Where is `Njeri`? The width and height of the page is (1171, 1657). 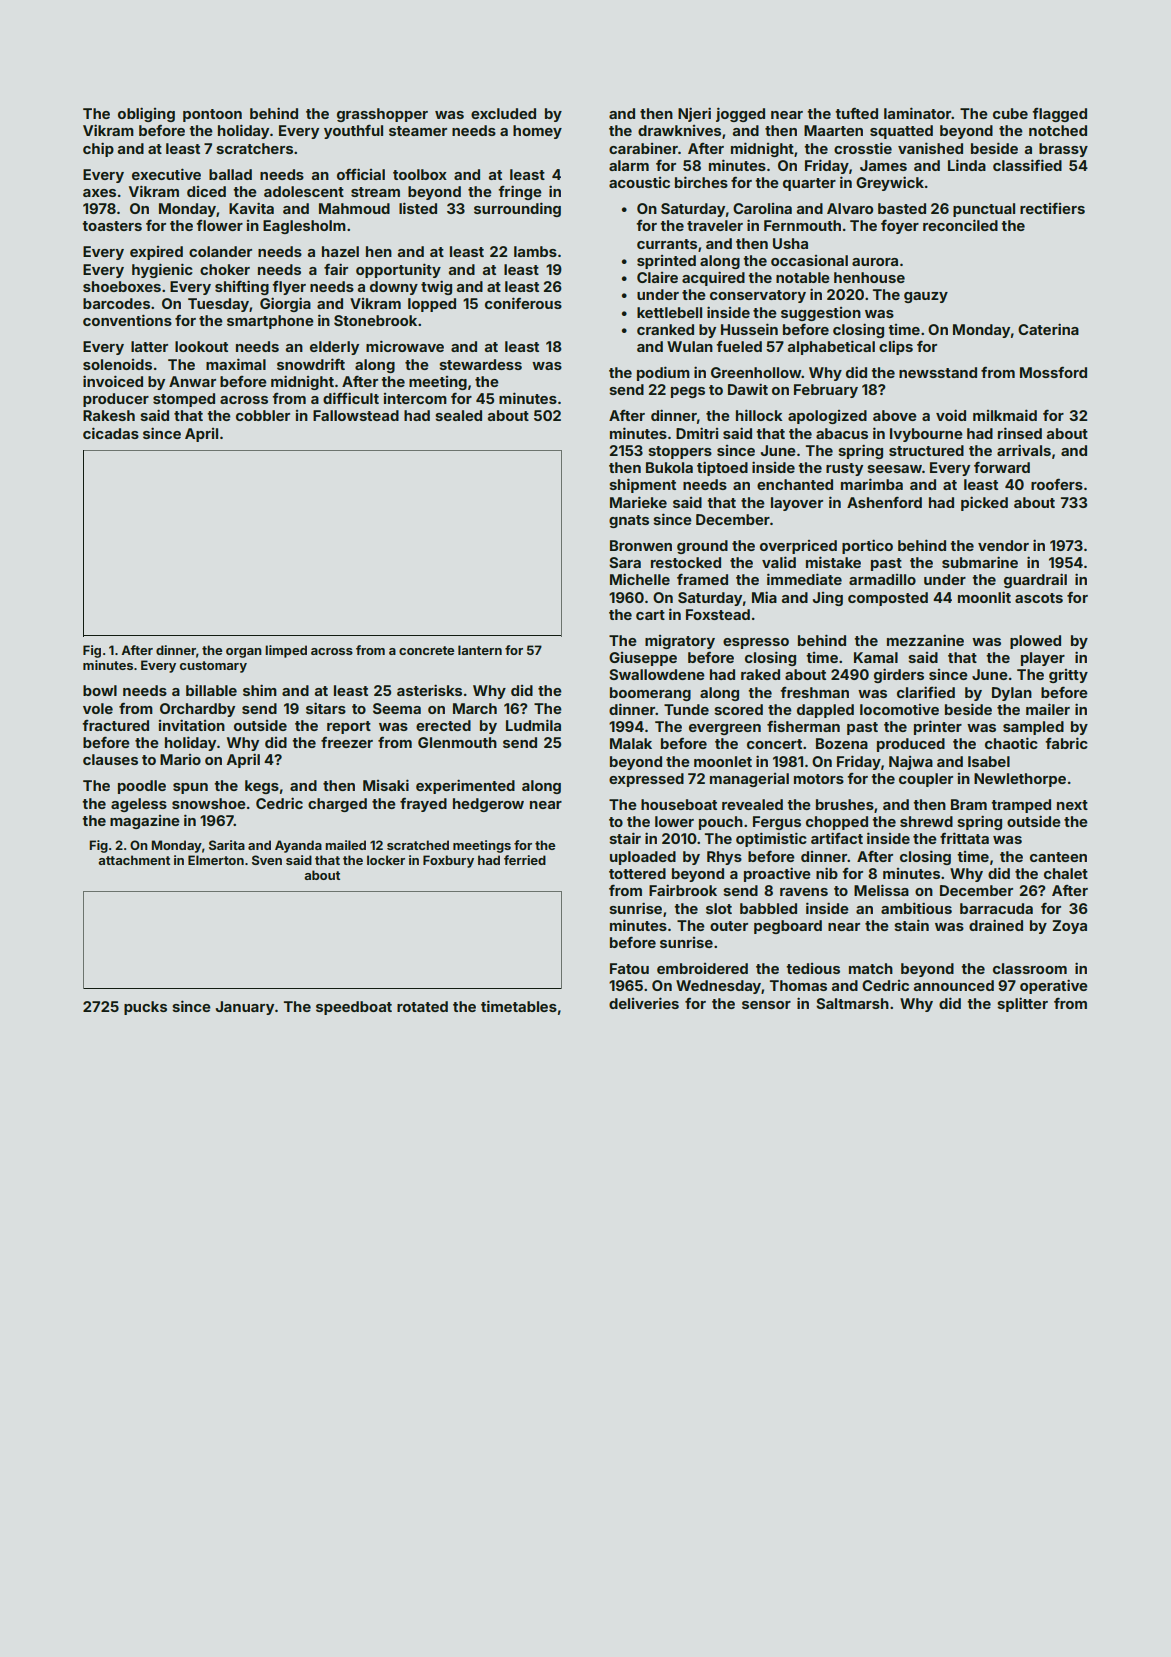 Njeri is located at coordinates (694, 114).
